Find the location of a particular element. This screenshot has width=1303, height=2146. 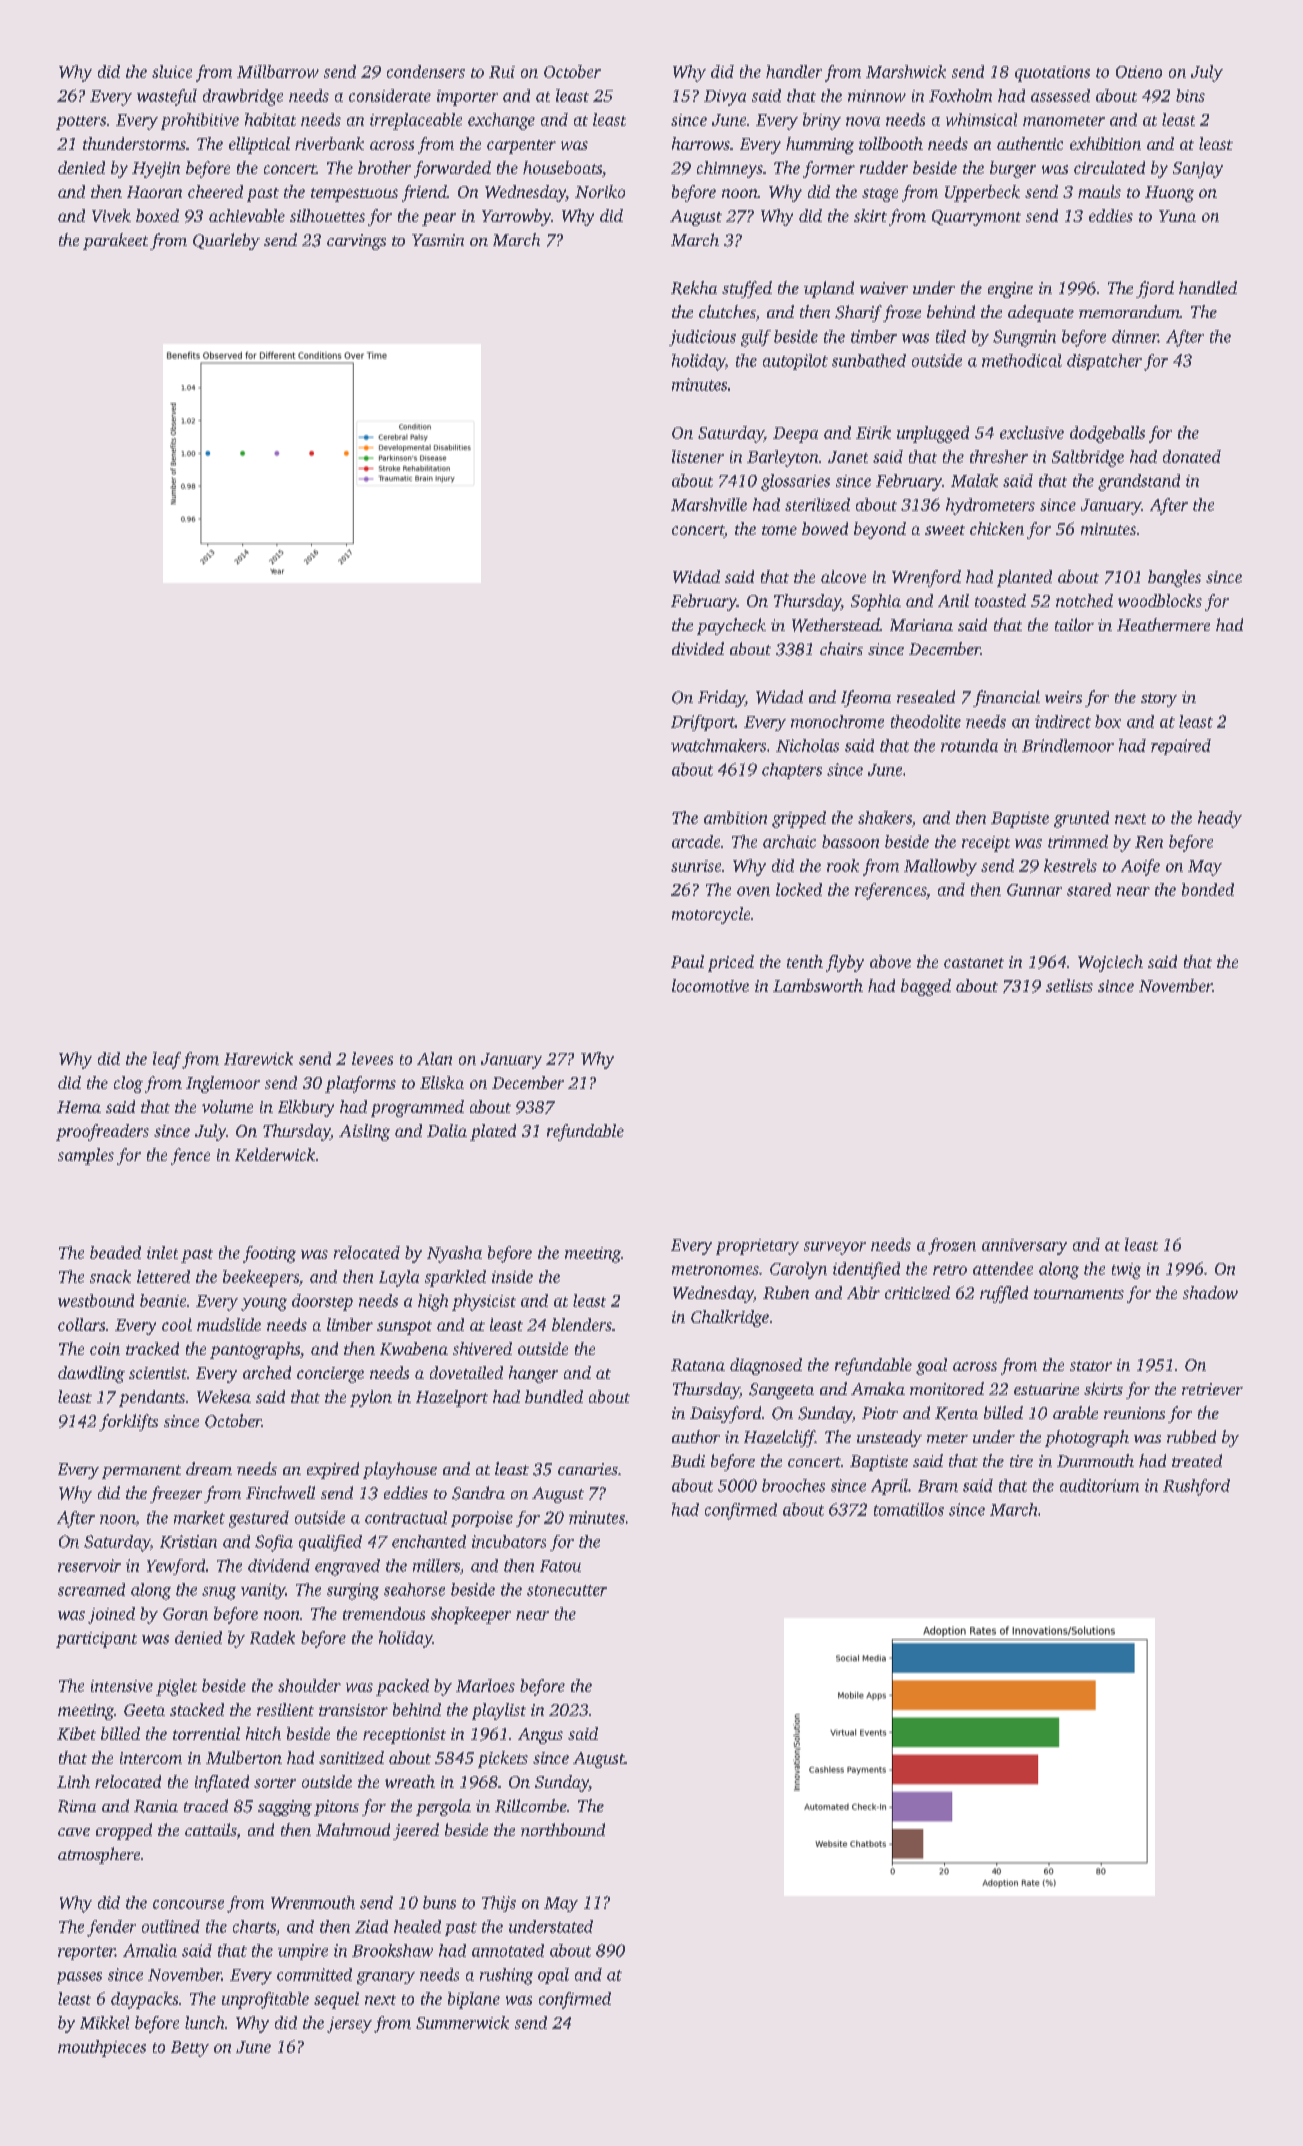

snack is located at coordinates (110, 1276).
